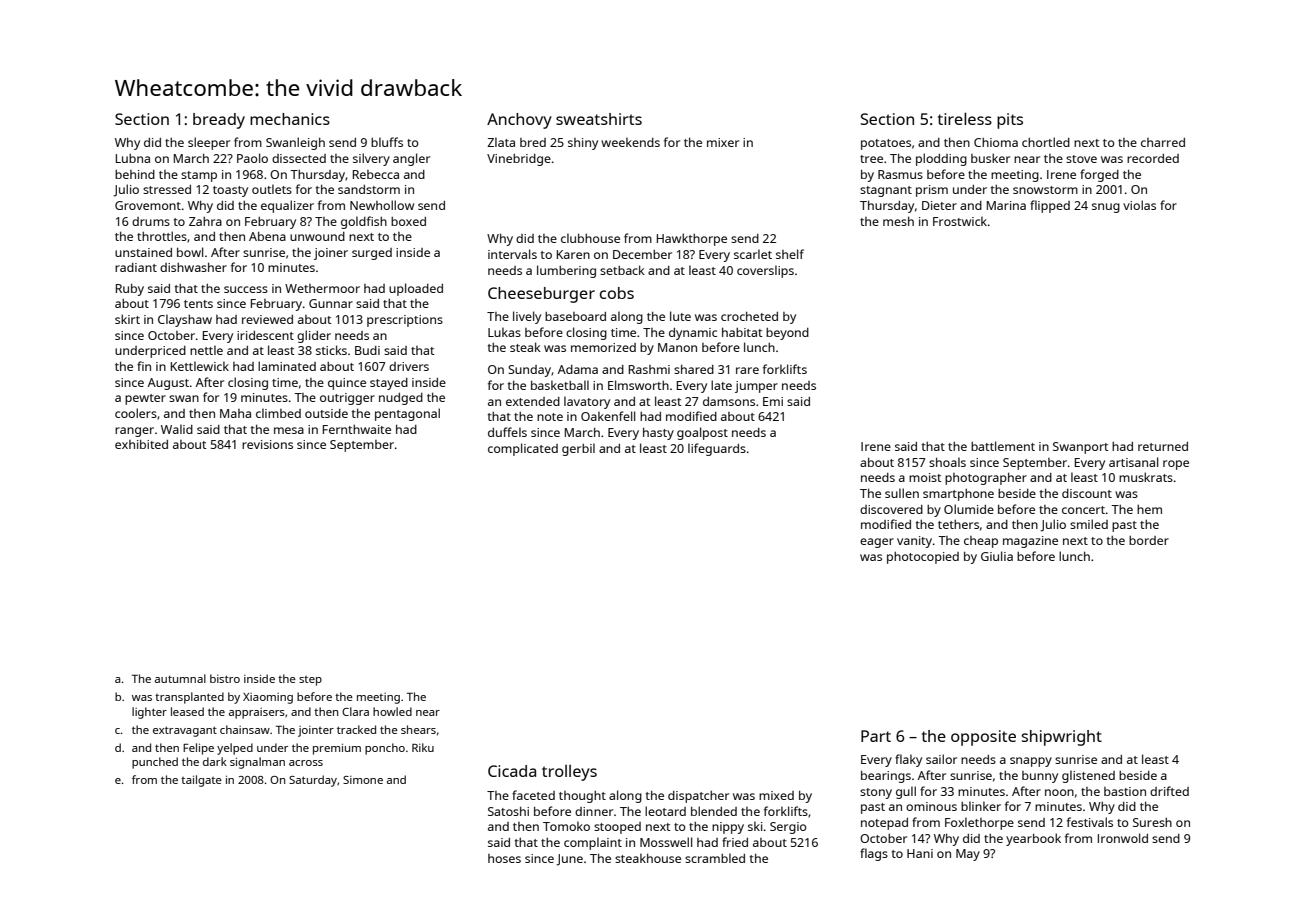 The width and height of the image is (1308, 924). What do you see at coordinates (1010, 121) in the image?
I see `pits` at bounding box center [1010, 121].
